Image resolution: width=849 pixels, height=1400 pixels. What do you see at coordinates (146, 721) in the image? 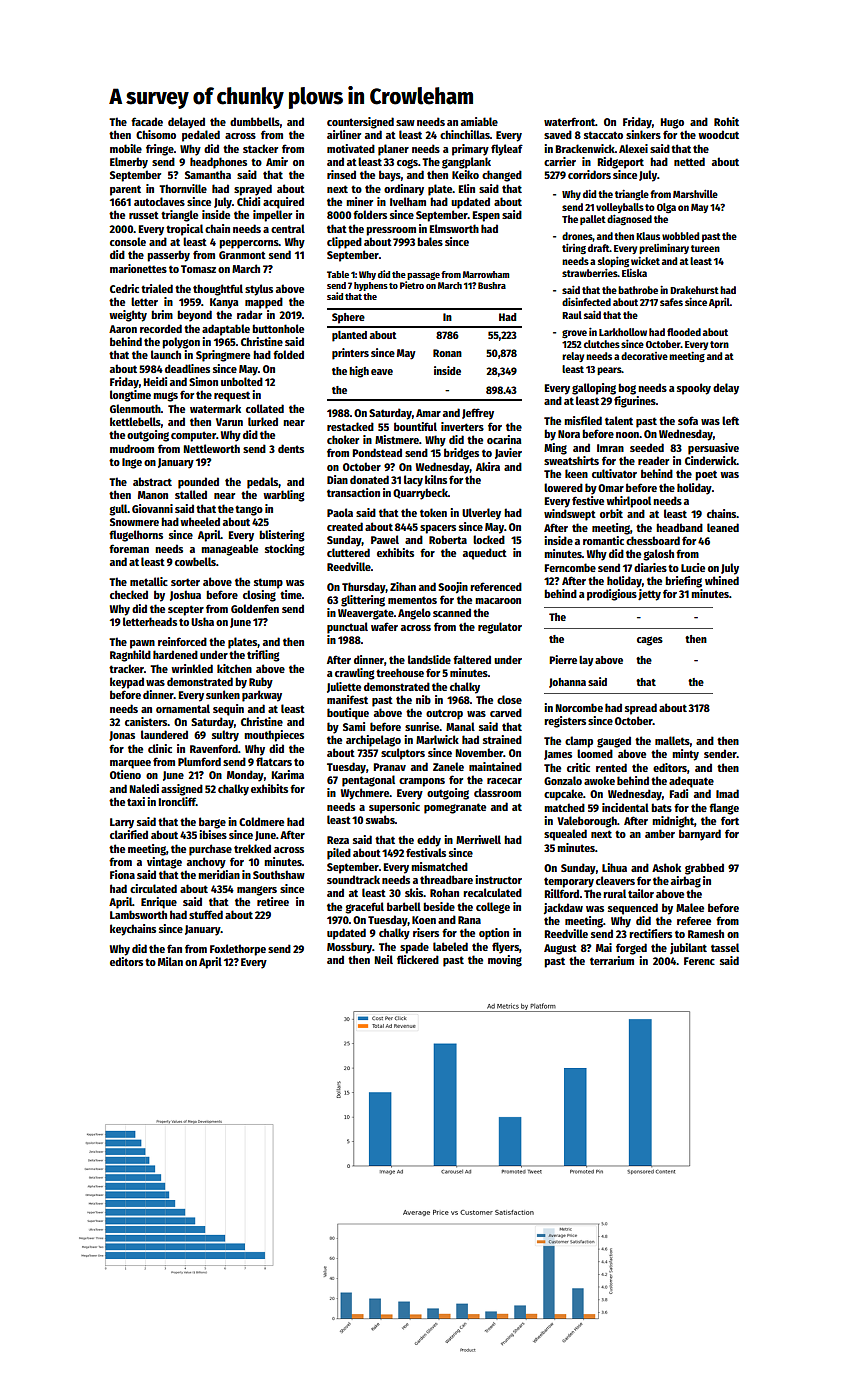
I see `canisters` at bounding box center [146, 721].
